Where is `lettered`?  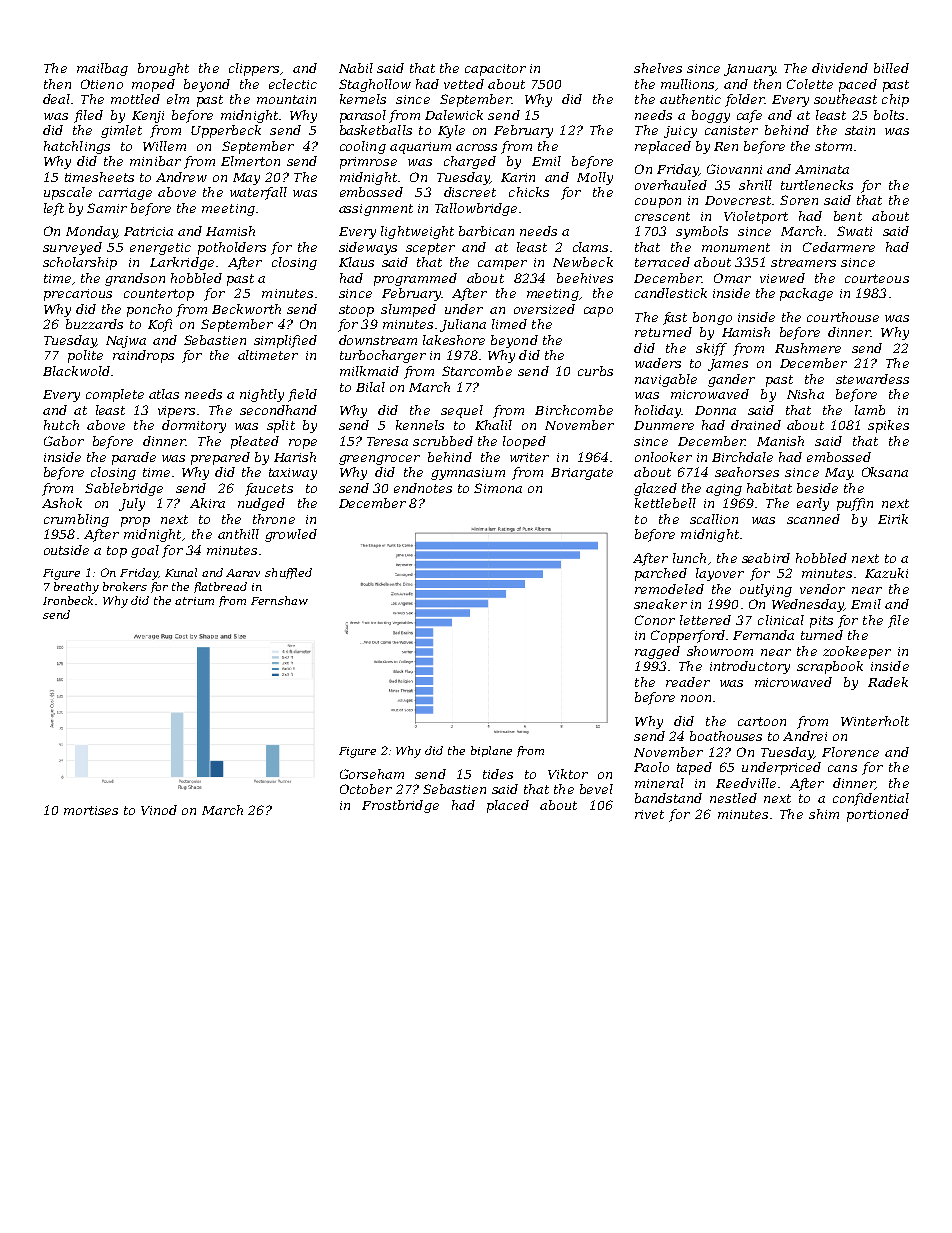 lettered is located at coordinates (705, 620).
